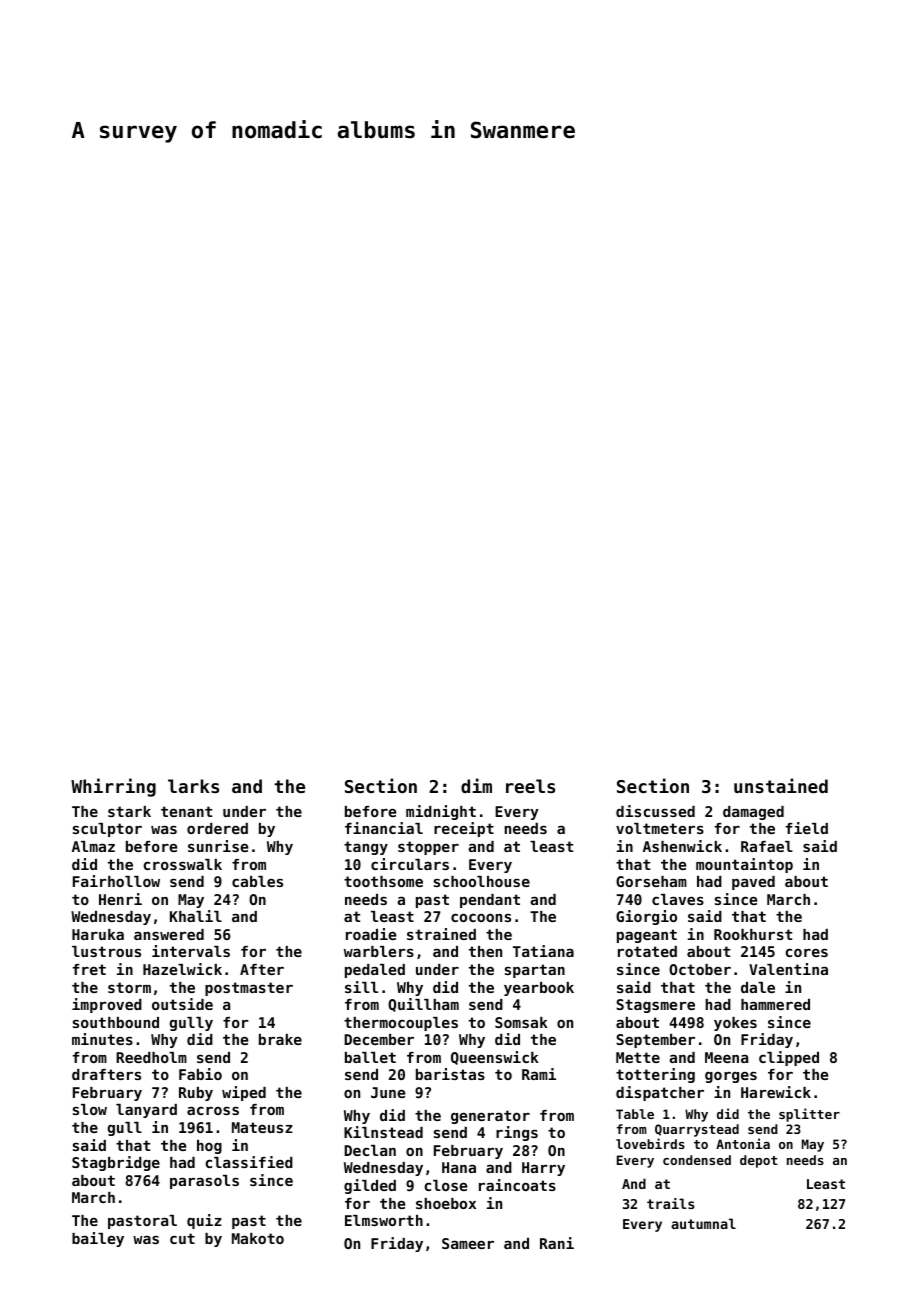 This screenshot has height=1308, width=924. Describe the element at coordinates (703, 1223) in the screenshot. I see `autumnal` at that location.
